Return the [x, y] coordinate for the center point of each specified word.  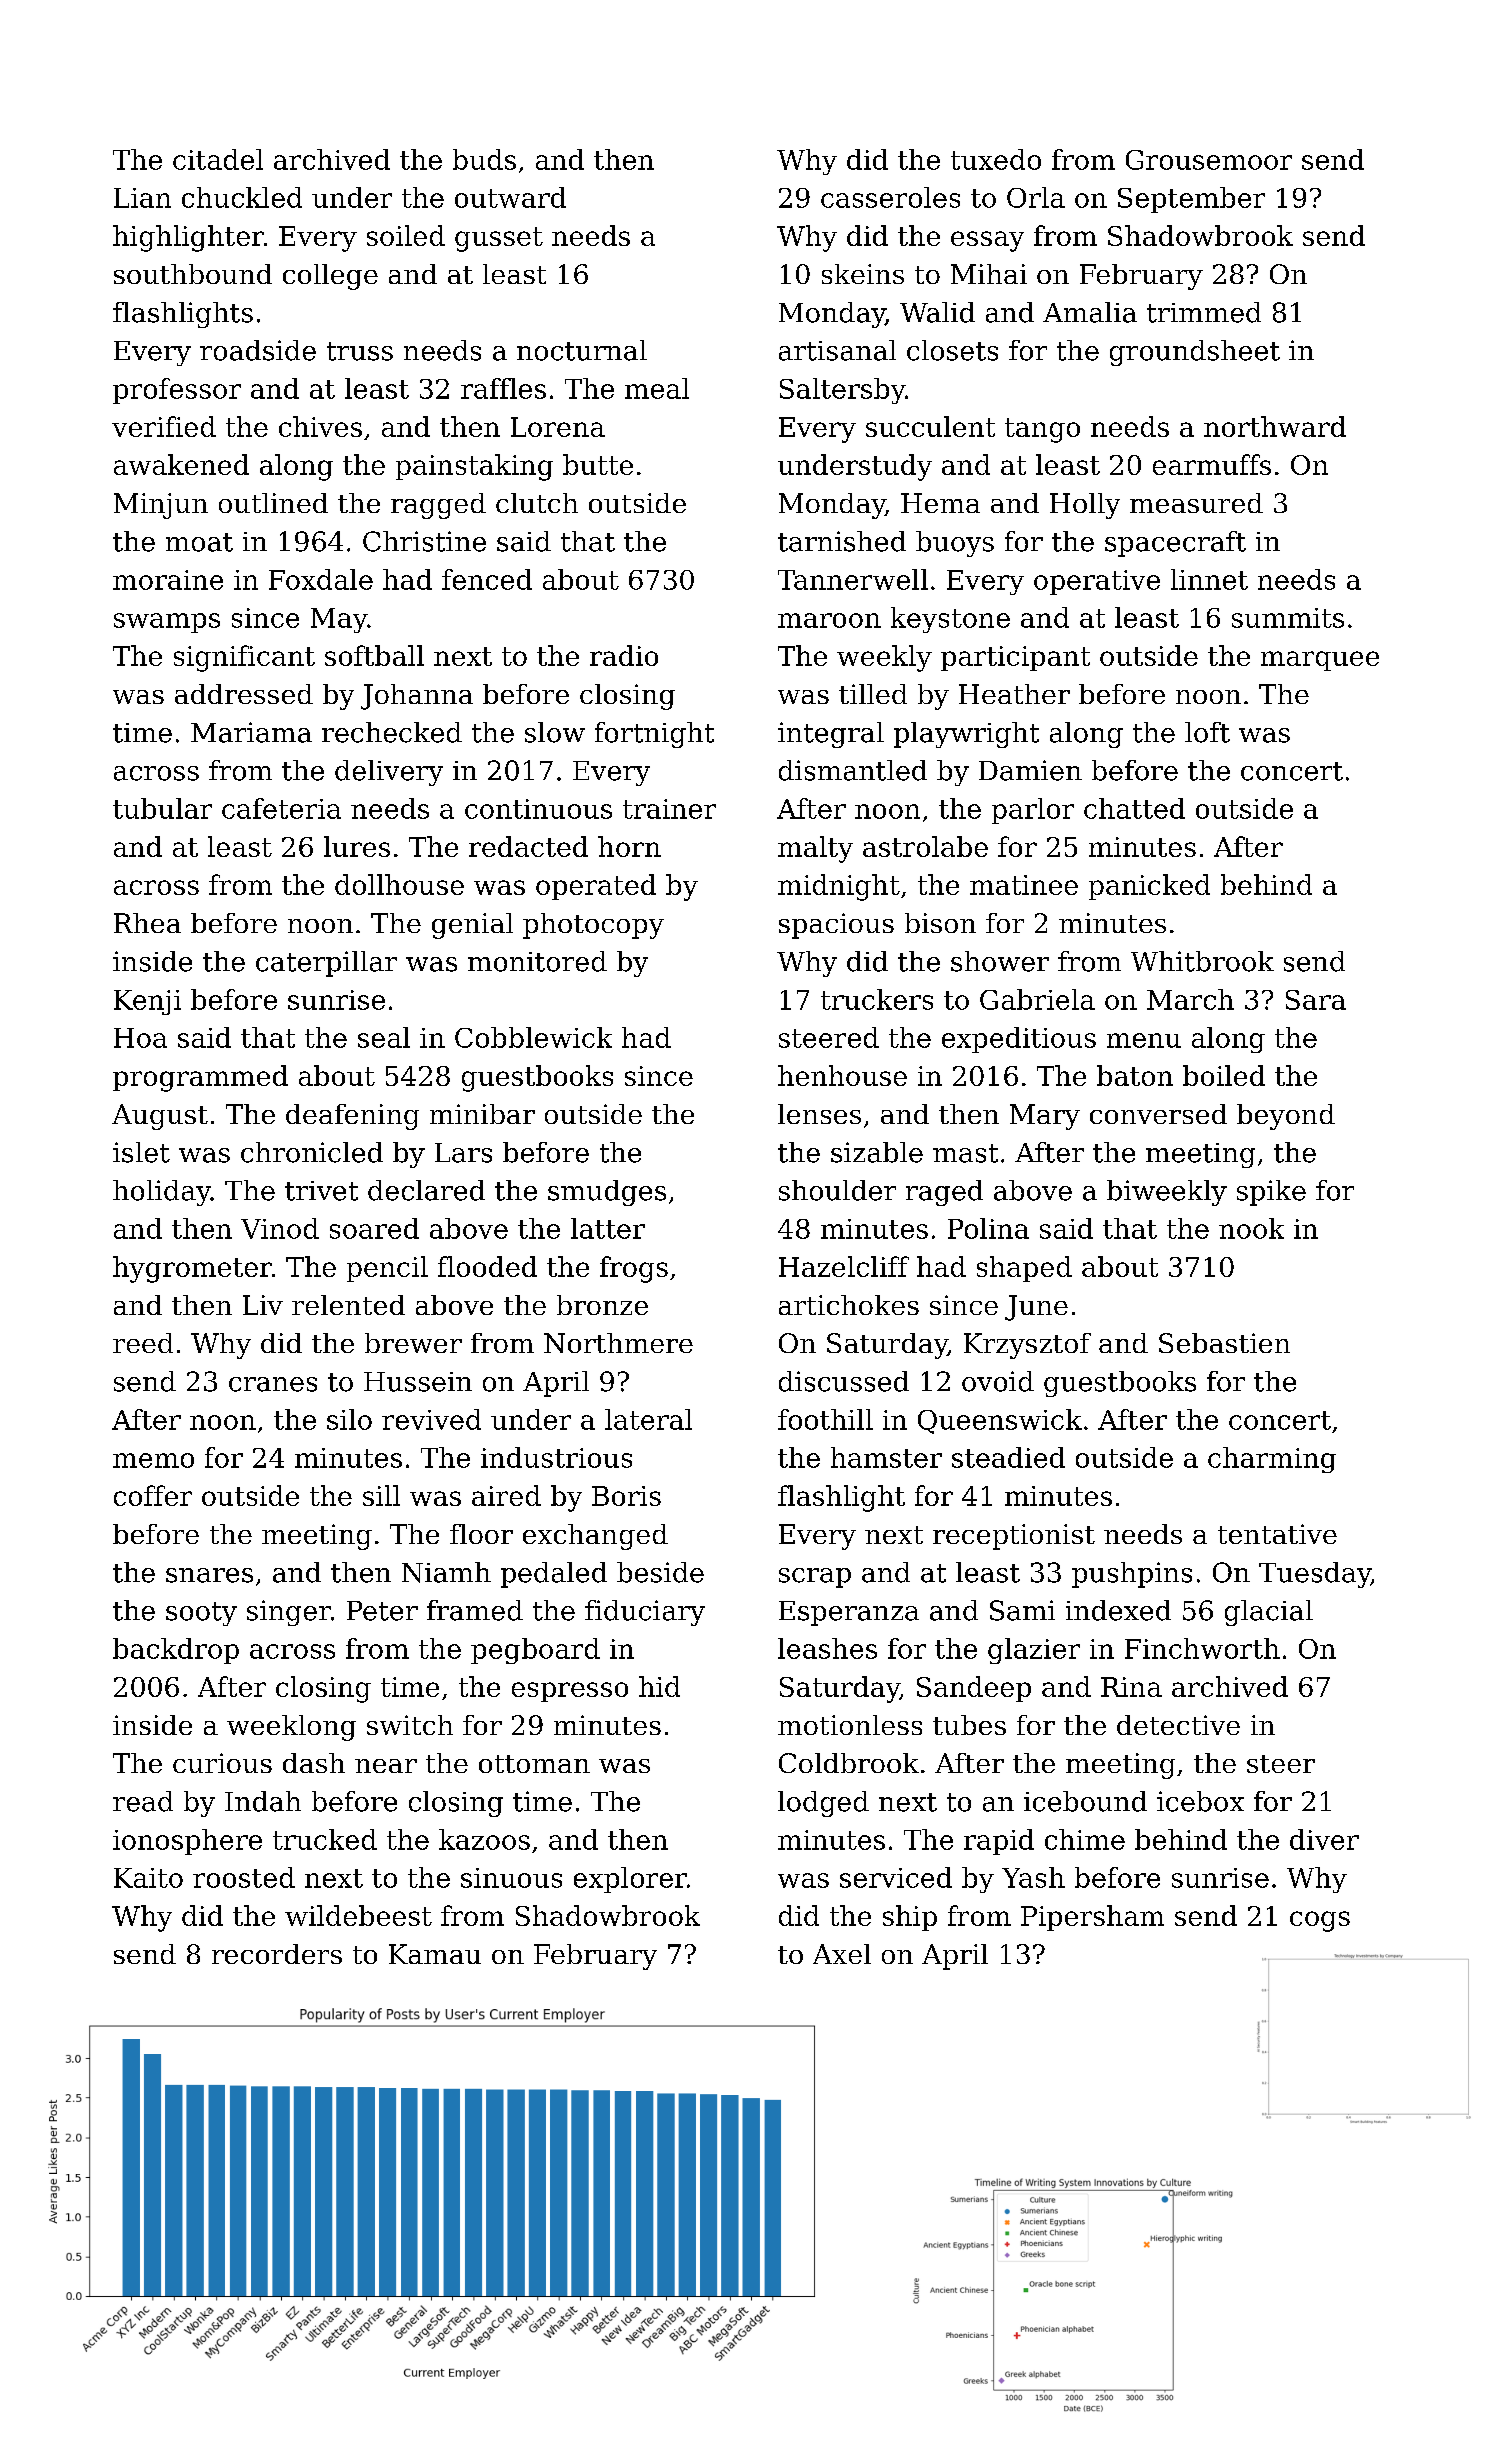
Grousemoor [1209, 160]
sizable [877, 1152]
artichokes [849, 1305]
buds [484, 159]
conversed [1158, 1114]
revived [431, 1419]
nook [1251, 1228]
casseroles [890, 197]
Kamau [435, 1954]
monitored [537, 961]
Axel [842, 1954]
